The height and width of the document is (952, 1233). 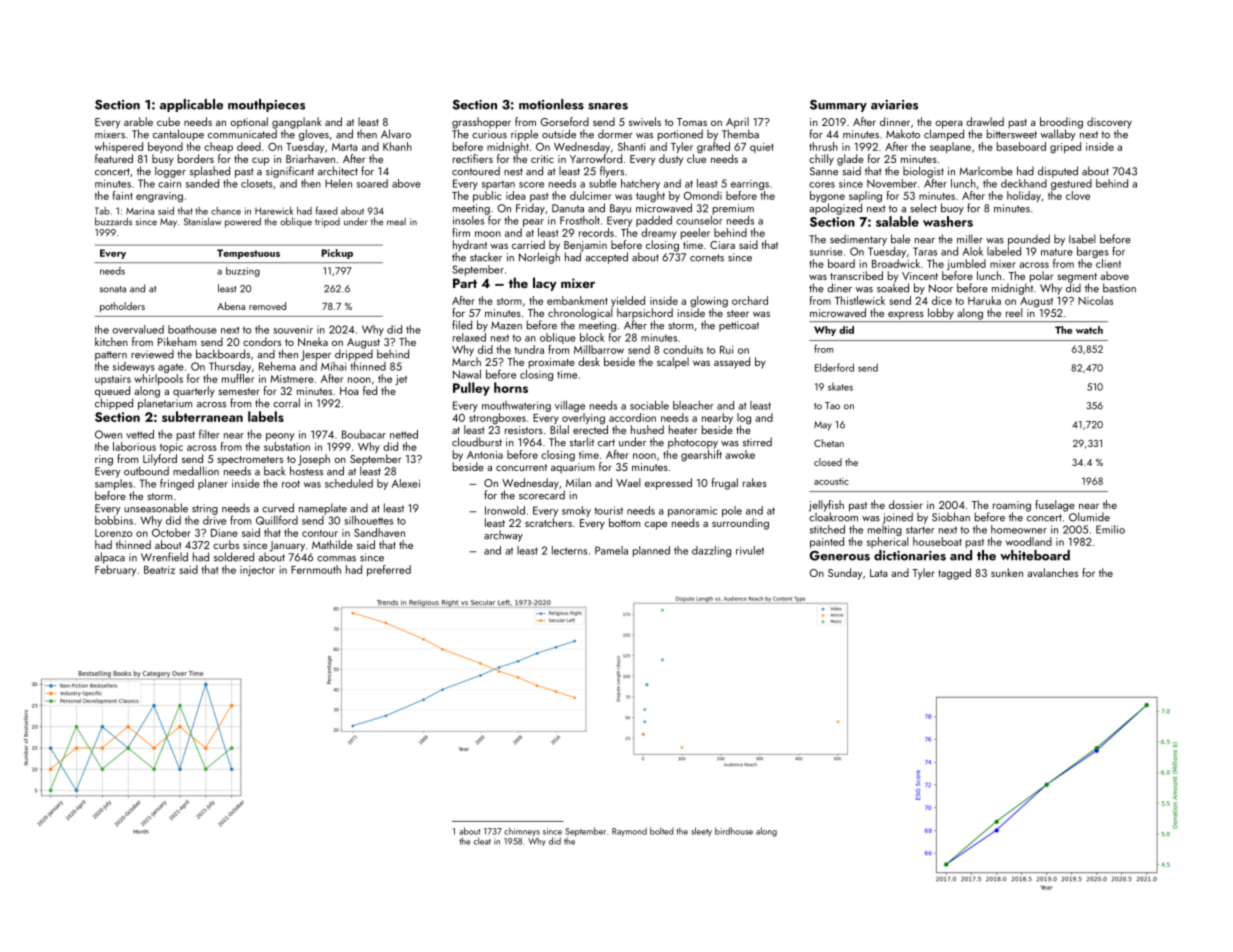 I want to click on Tempestuous, so click(x=248, y=254).
